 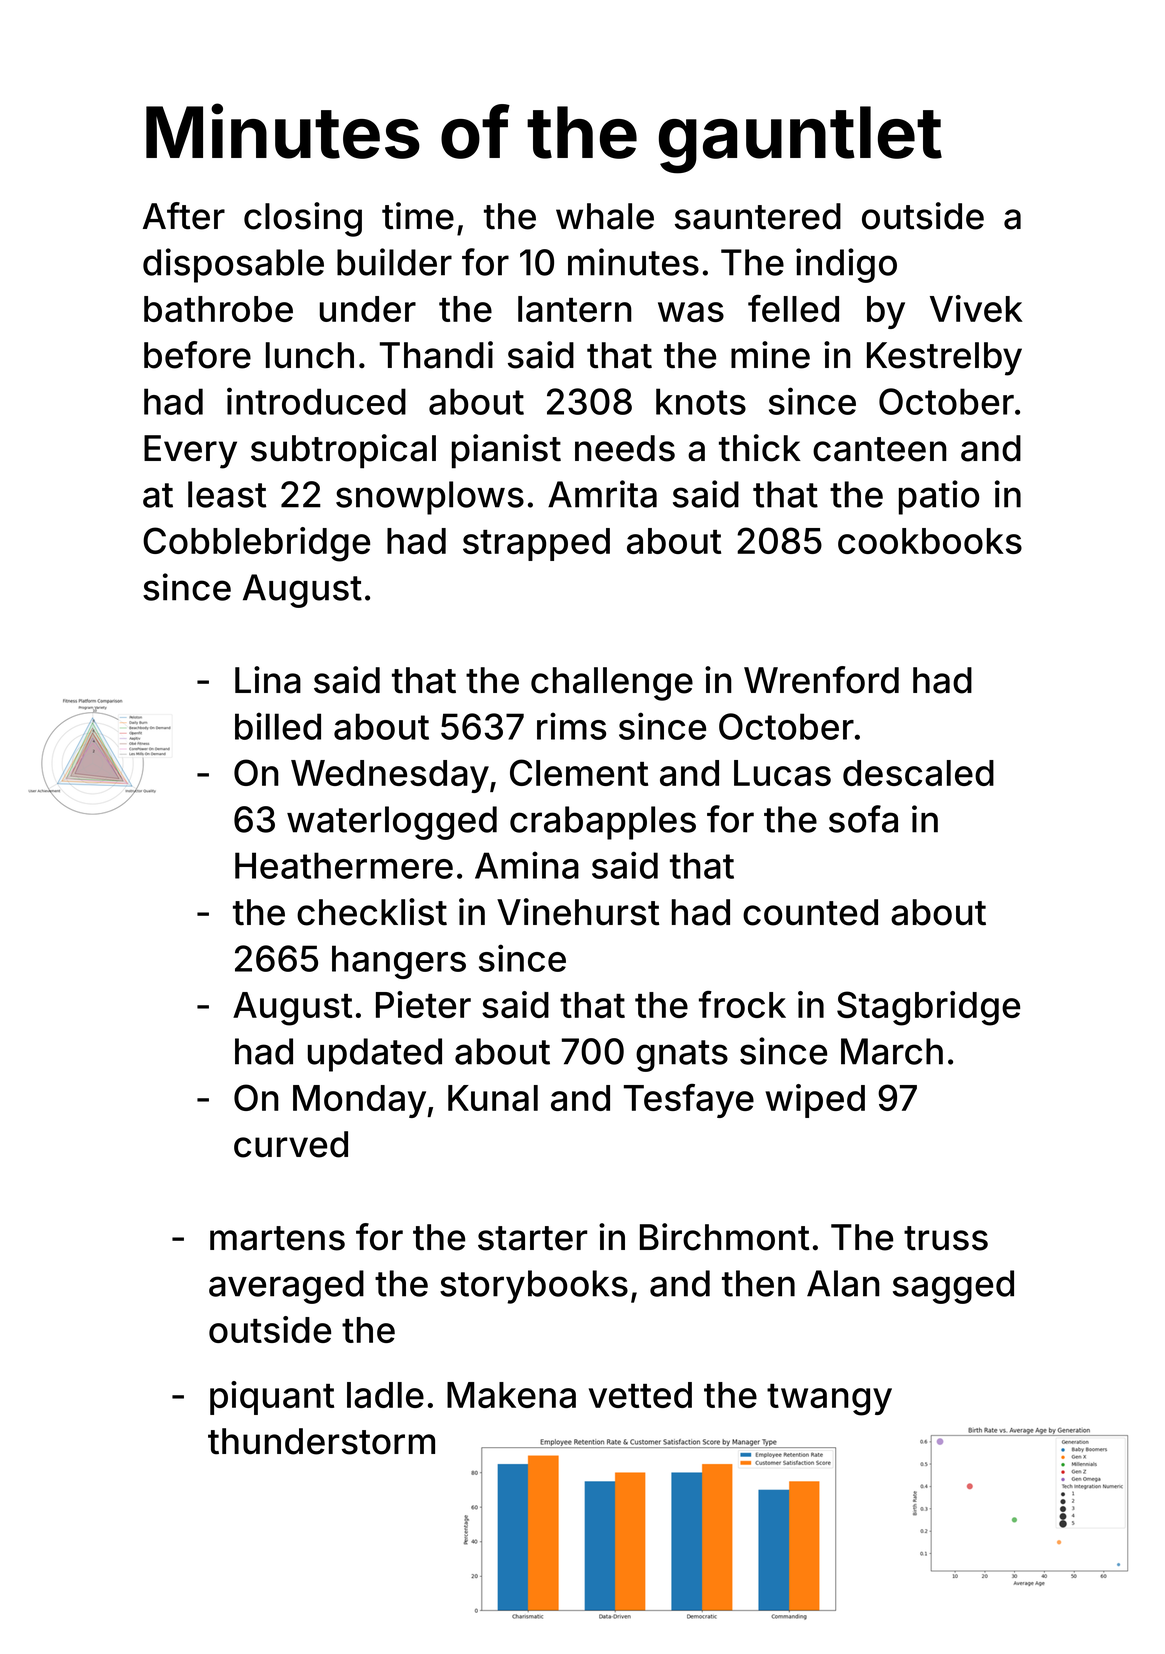 What do you see at coordinates (511, 1395) in the page?
I see `Makena` at bounding box center [511, 1395].
